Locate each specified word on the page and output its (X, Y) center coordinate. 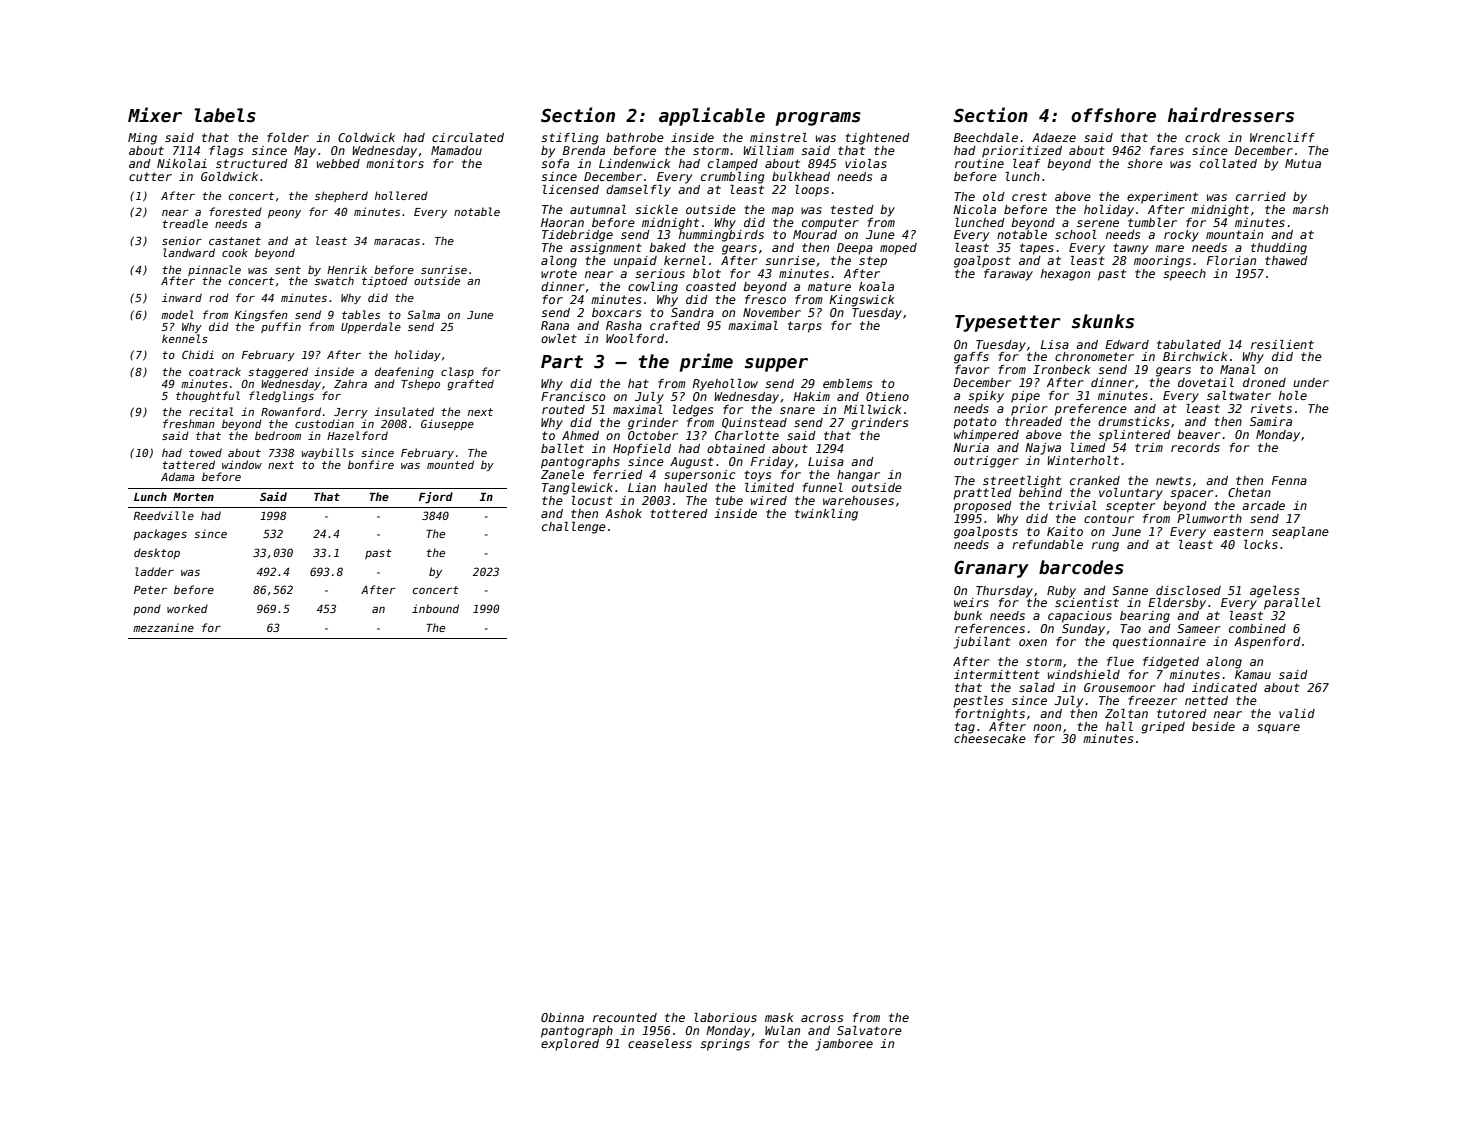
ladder (154, 571)
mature (829, 286)
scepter (1131, 507)
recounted (625, 1017)
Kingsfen (261, 315)
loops (812, 191)
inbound (435, 608)
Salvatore (869, 1030)
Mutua (1303, 163)
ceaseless (660, 1043)
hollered (401, 195)
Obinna (562, 1017)
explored (570, 1045)
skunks (1103, 321)
